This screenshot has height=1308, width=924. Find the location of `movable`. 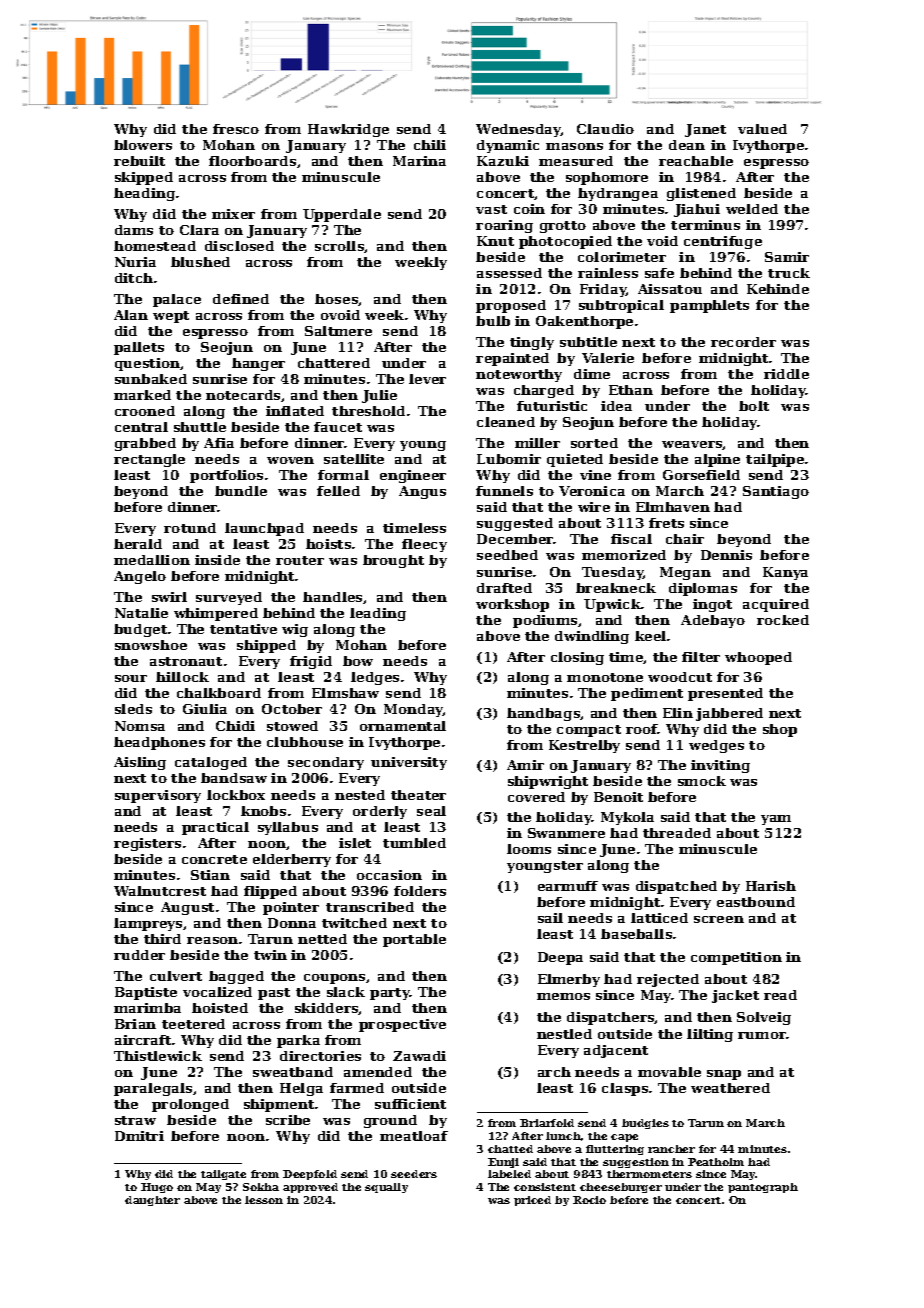

movable is located at coordinates (669, 1072).
